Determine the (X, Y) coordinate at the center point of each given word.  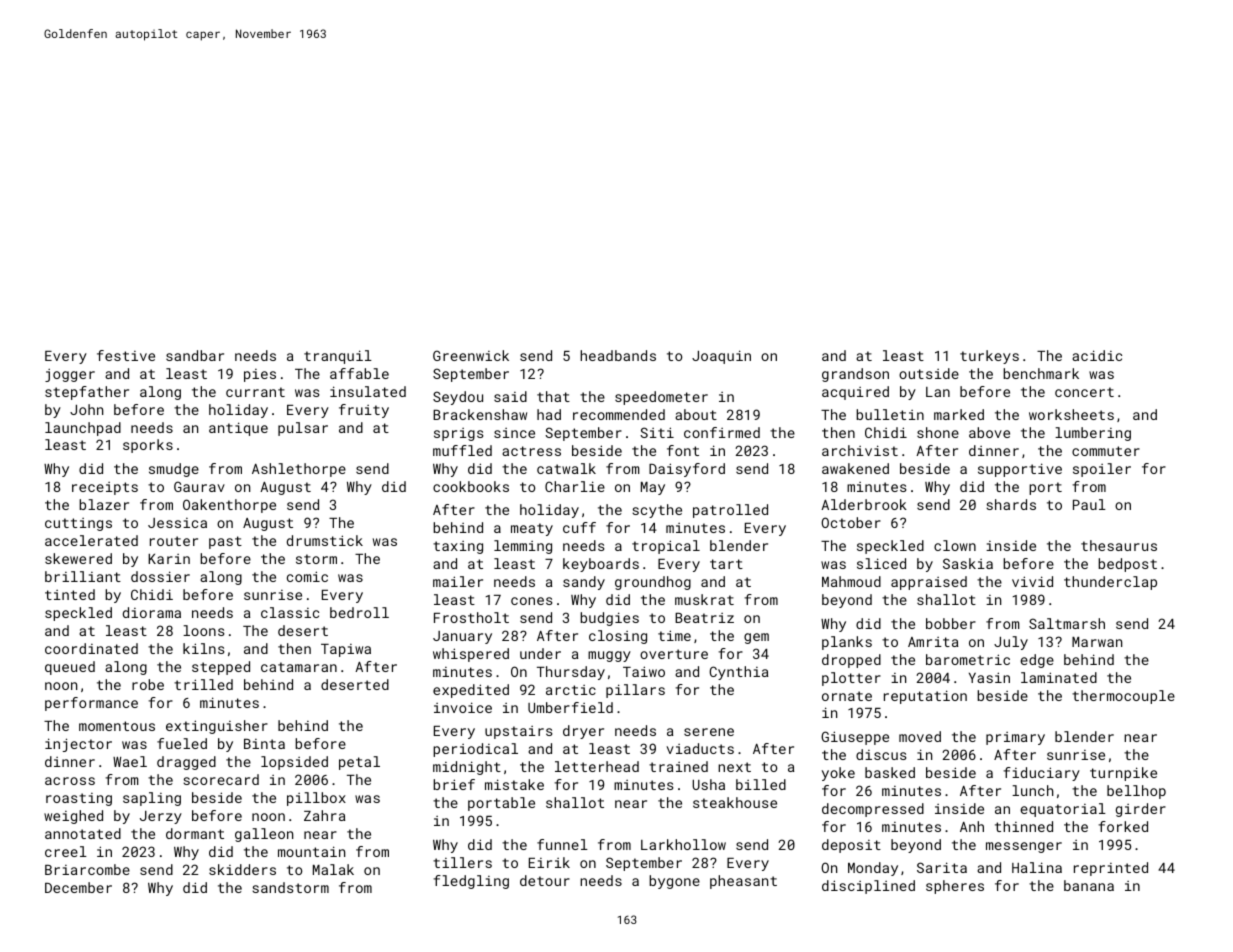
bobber (951, 623)
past (225, 542)
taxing (458, 547)
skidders (242, 869)
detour (545, 880)
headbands (618, 355)
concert (1084, 392)
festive (126, 355)
